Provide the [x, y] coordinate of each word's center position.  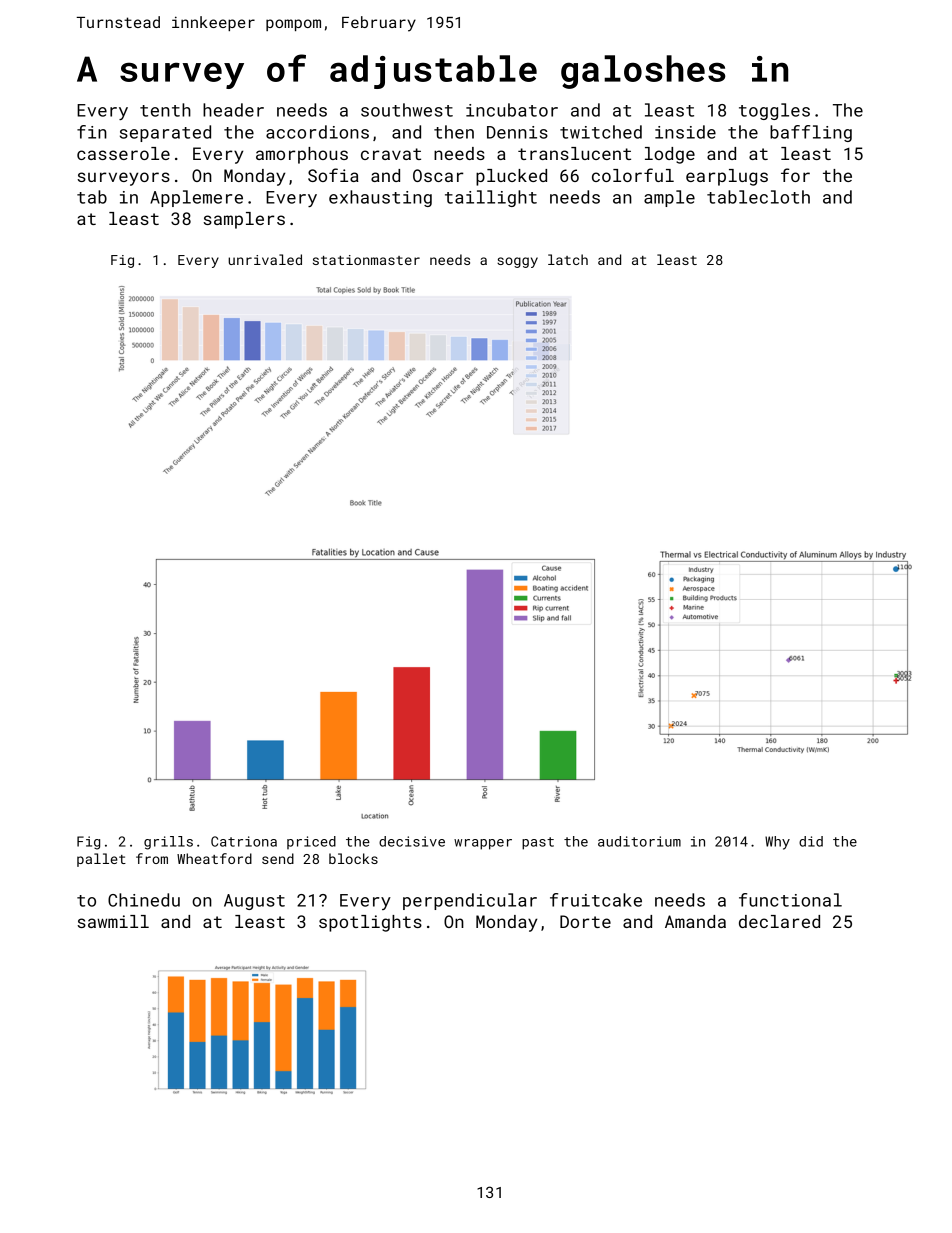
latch [568, 259]
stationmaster [366, 260]
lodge [670, 155]
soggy [517, 262]
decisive [412, 841]
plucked [511, 177]
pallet [101, 860]
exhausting [380, 198]
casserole [123, 153]
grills [168, 843]
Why [777, 843]
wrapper [483, 844]
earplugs [727, 177]
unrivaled [265, 259]
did [811, 841]
